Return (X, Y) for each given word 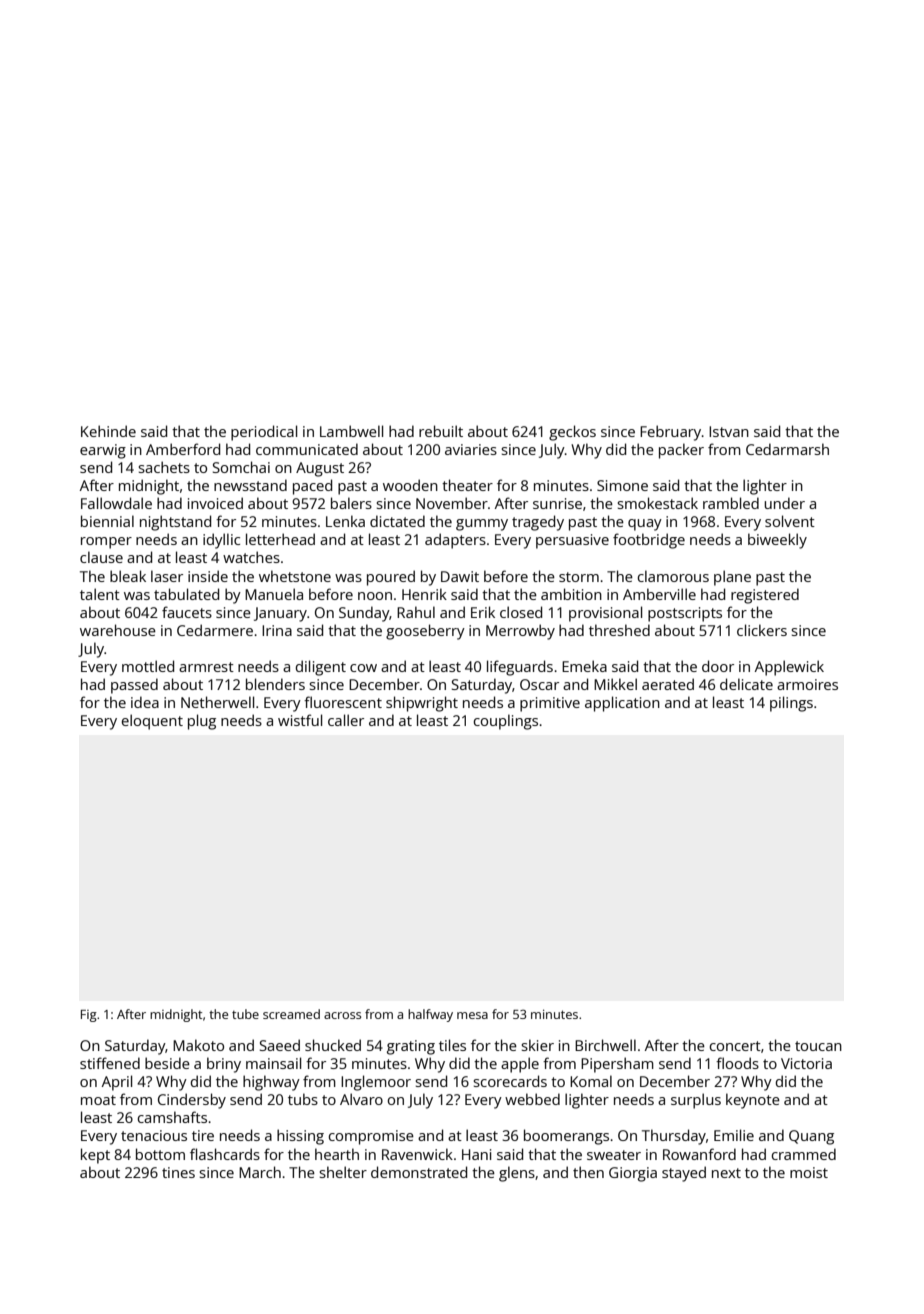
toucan (818, 1046)
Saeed (280, 1045)
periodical (264, 433)
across (342, 1015)
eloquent (152, 722)
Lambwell (351, 431)
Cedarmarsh (787, 449)
